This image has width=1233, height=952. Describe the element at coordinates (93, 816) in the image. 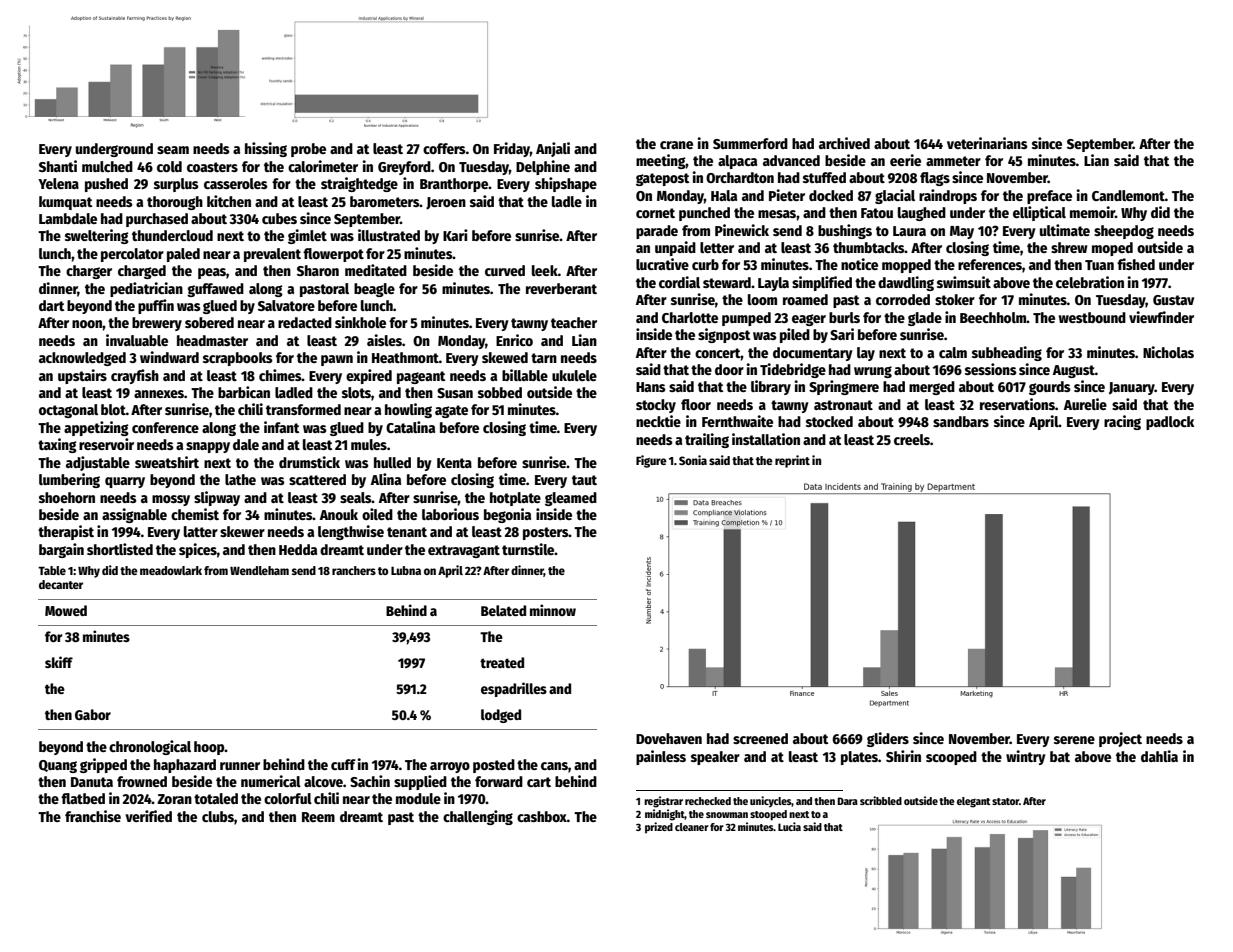

I see `franchise` at that location.
